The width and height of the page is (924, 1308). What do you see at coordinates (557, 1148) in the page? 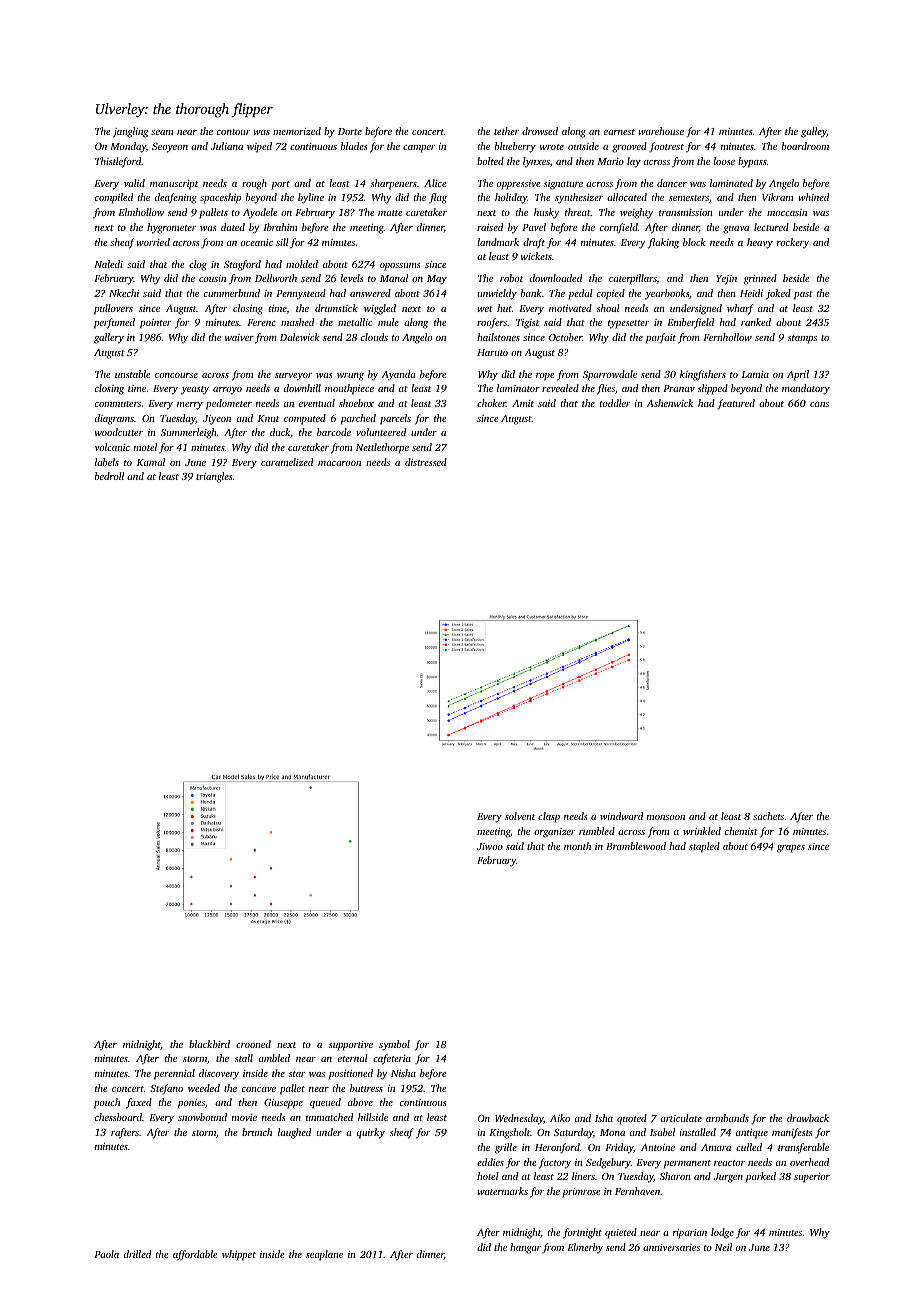
I see `Heronford` at bounding box center [557, 1148].
